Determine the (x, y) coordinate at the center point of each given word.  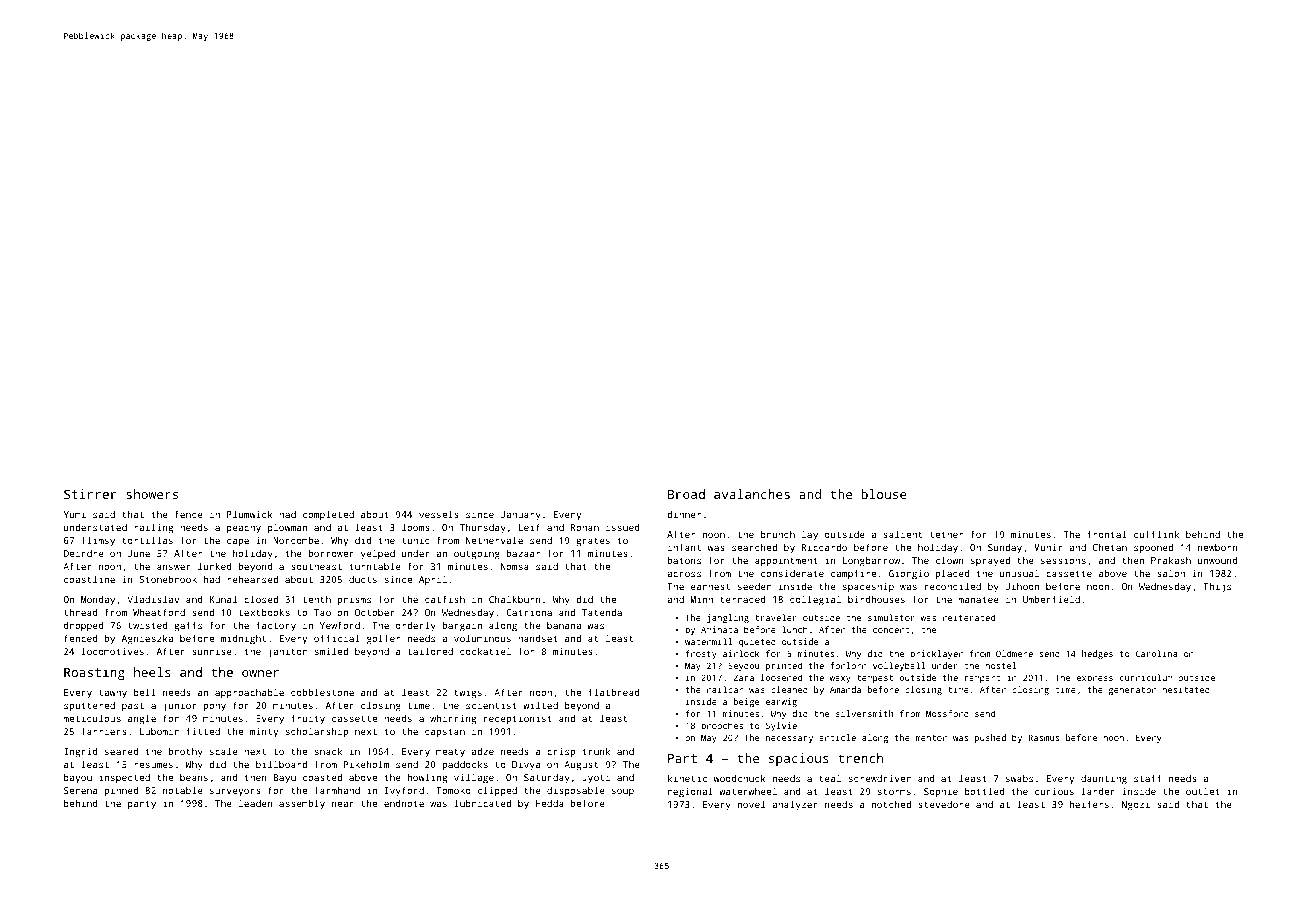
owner (260, 673)
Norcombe (296, 540)
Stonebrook (168, 579)
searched (754, 547)
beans (194, 777)
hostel (1000, 665)
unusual (1019, 573)
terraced (743, 599)
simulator (891, 617)
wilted (540, 705)
